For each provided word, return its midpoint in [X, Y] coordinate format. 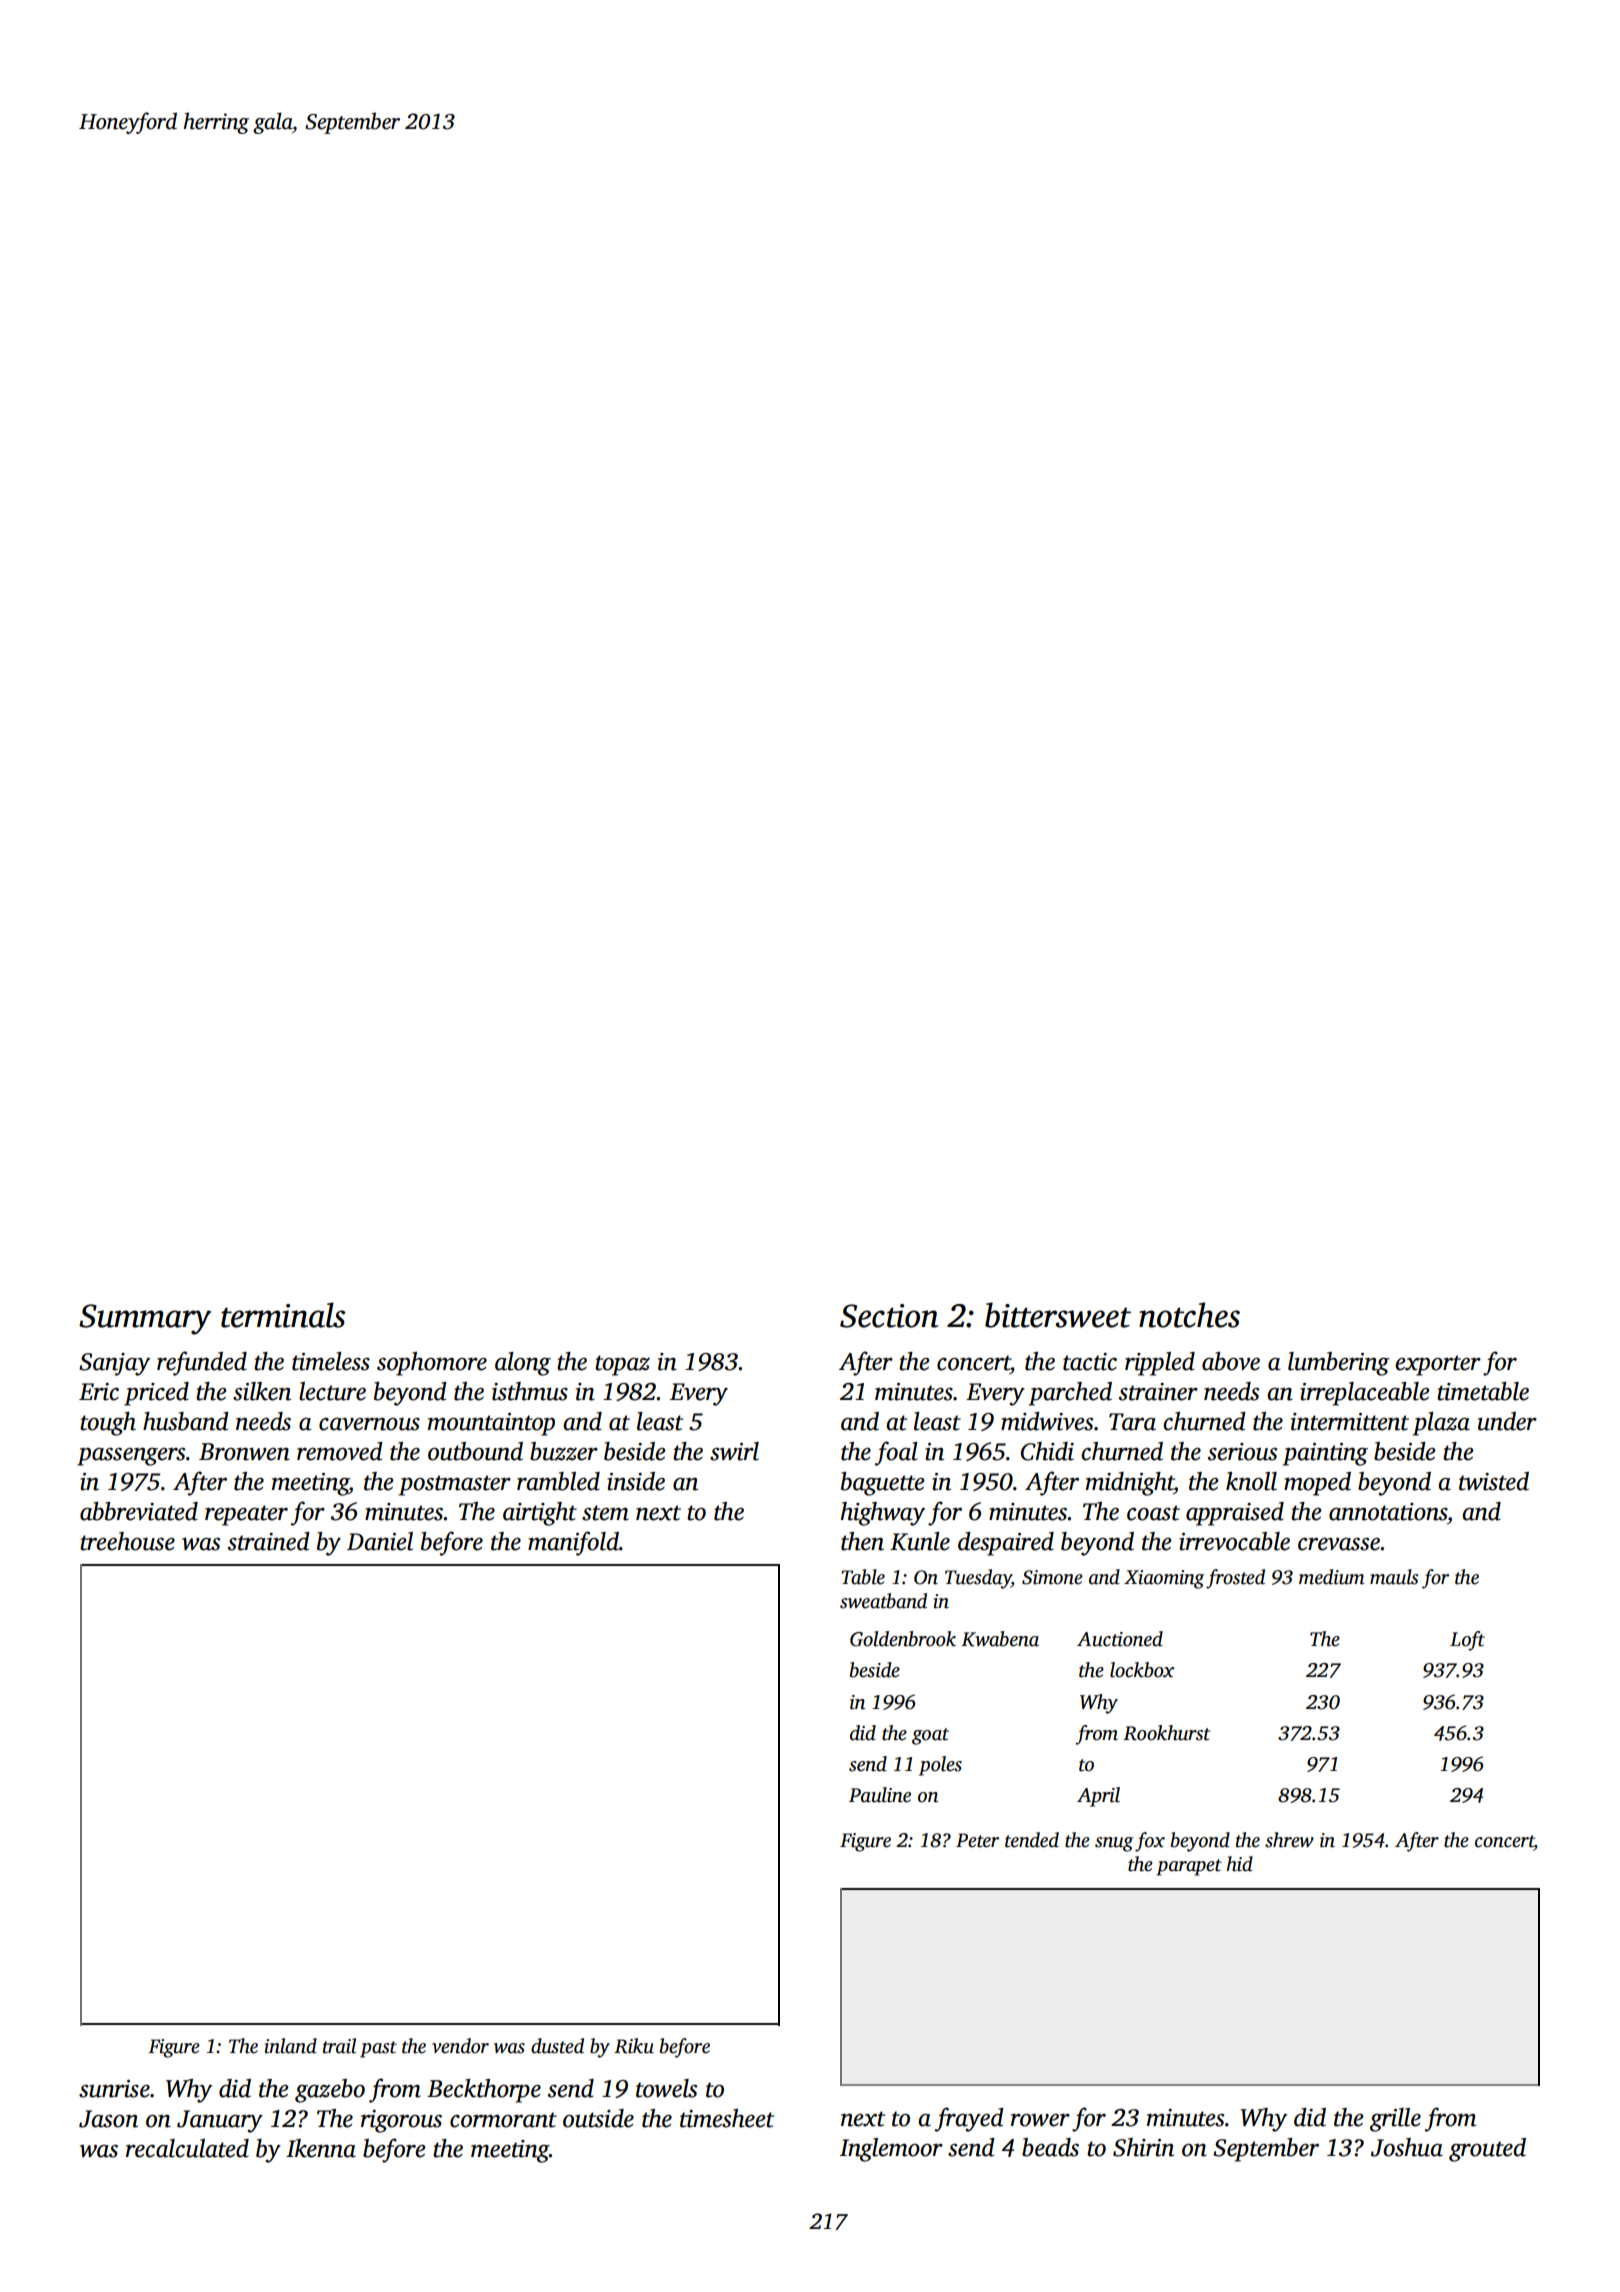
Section [889, 1316]
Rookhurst [1166, 1733]
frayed [969, 2119]
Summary [145, 1319]
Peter [977, 1840]
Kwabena [1000, 1639]
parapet [1189, 1867]
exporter [1438, 1365]
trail [339, 2046]
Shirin [1143, 2147]
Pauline [880, 1795]
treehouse [127, 1541]
